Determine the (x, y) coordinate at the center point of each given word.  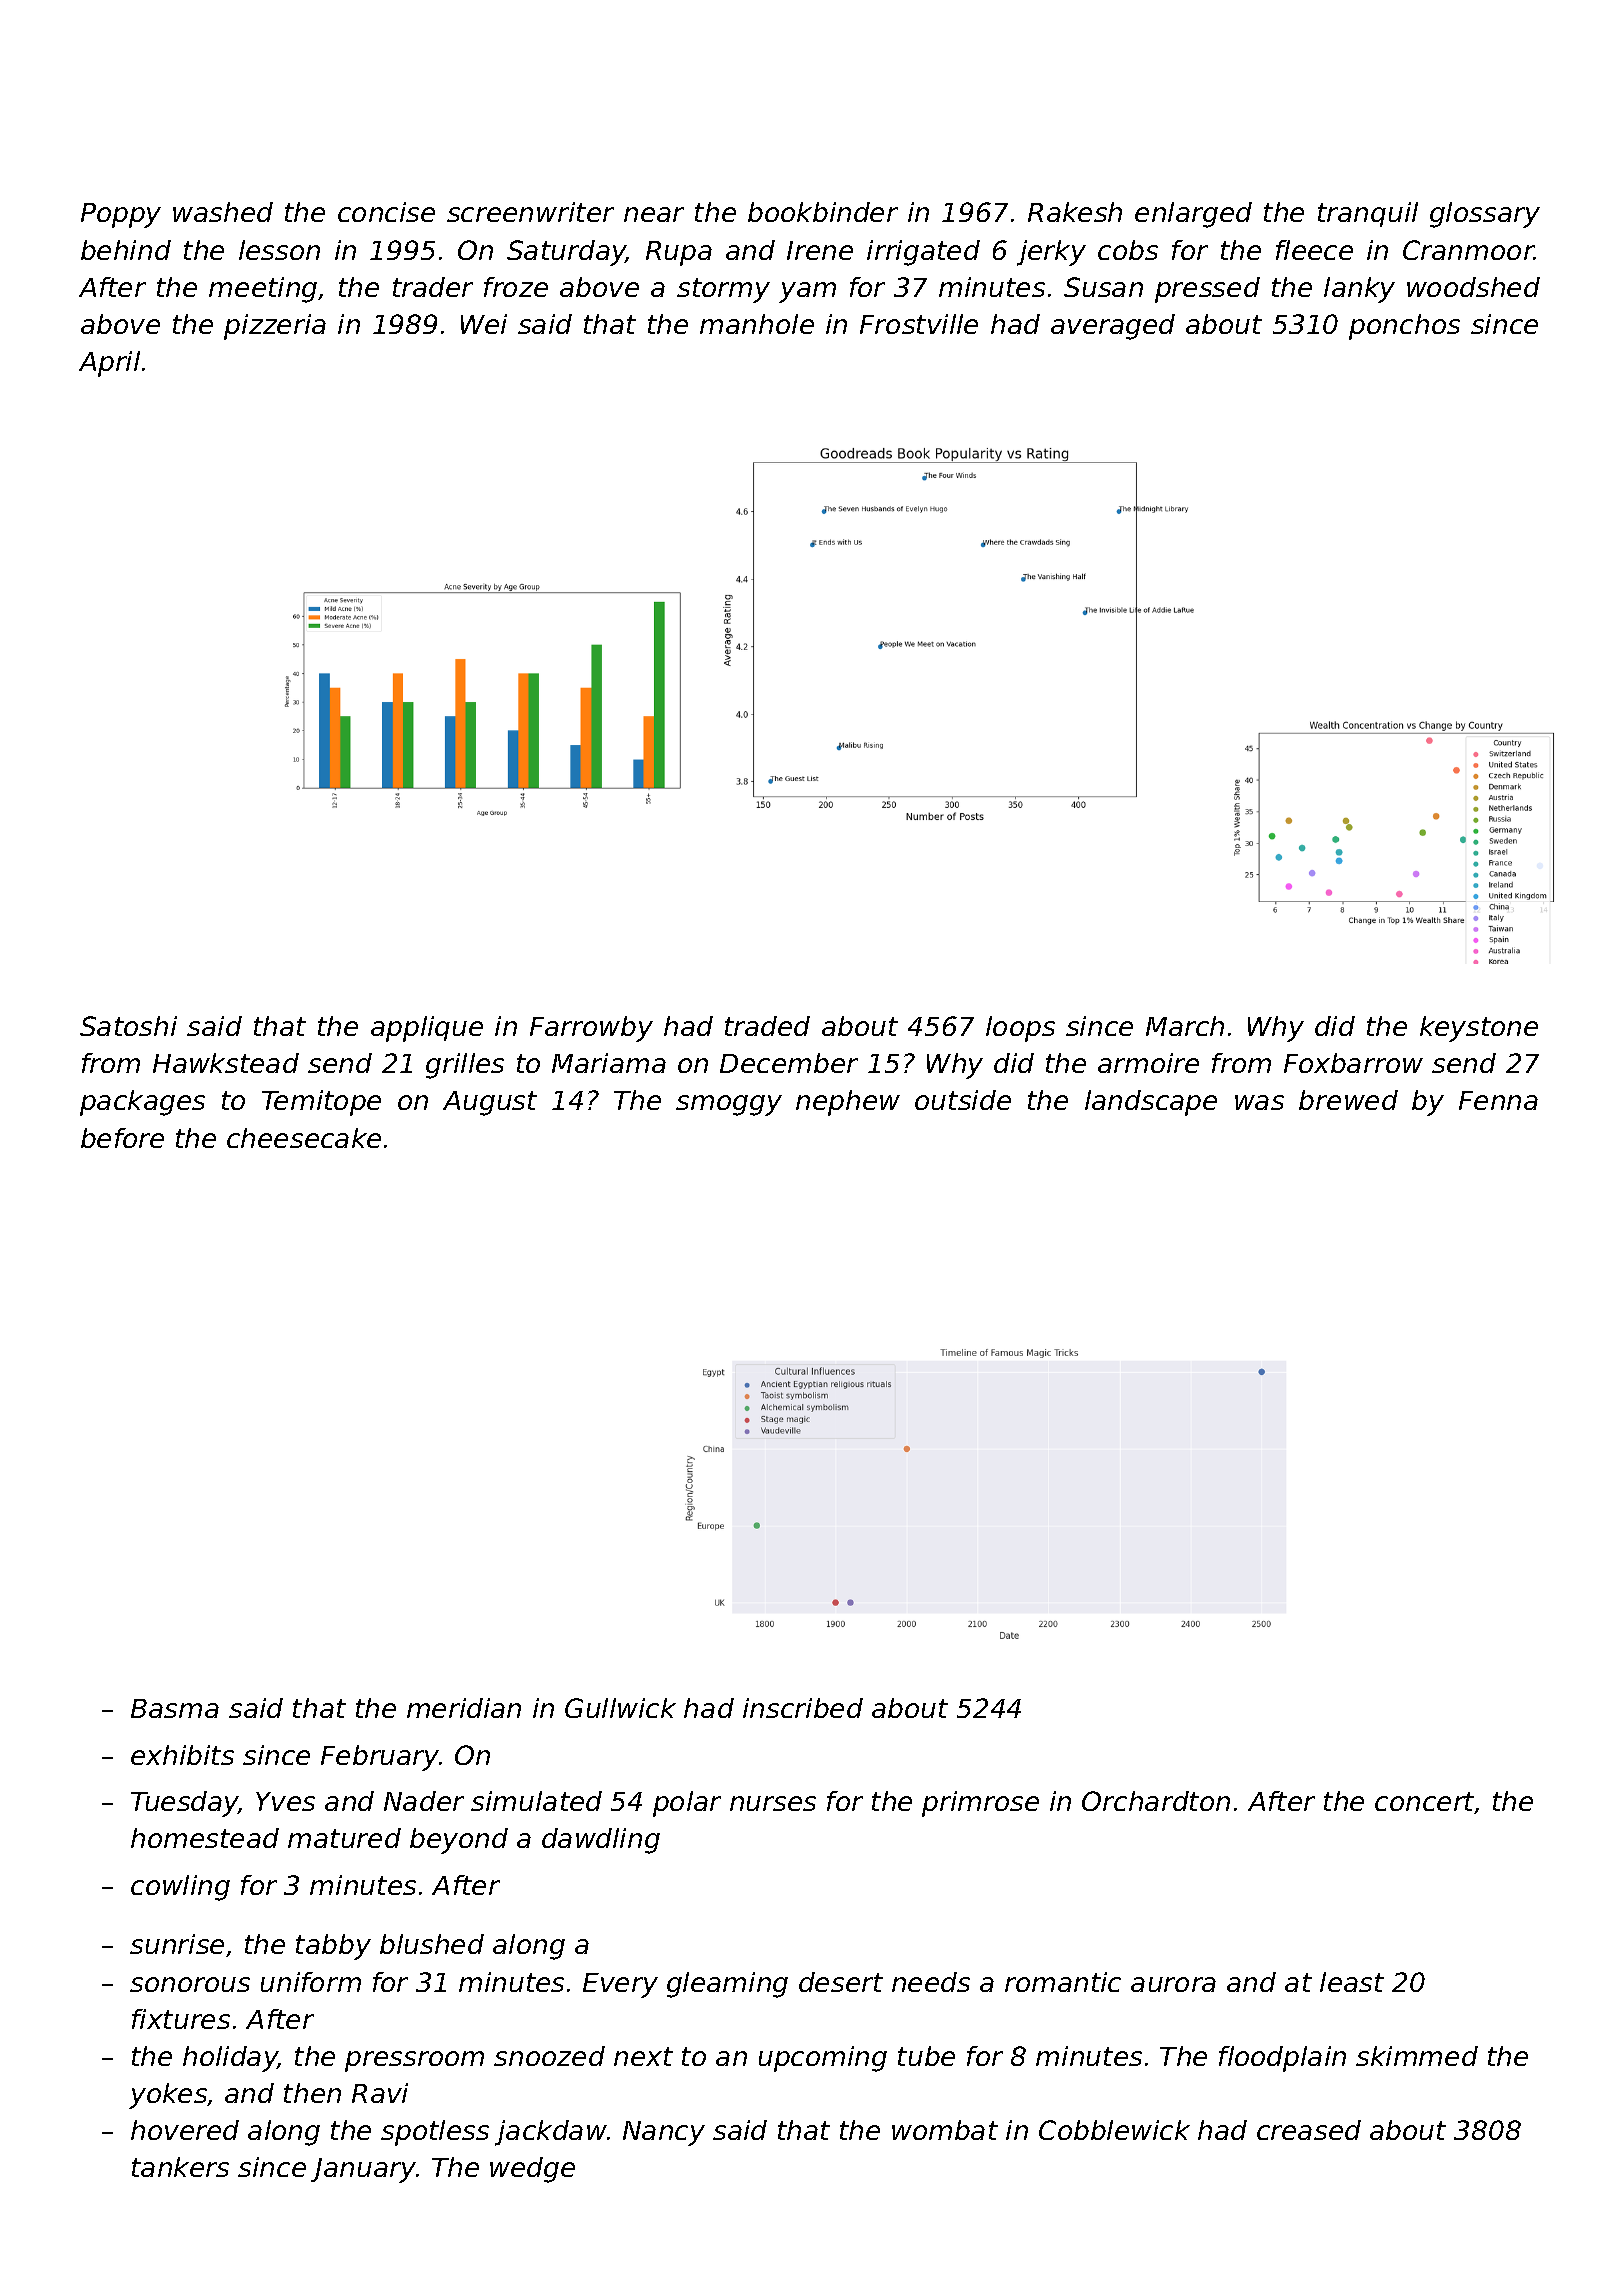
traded (767, 1026)
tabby (333, 1947)
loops (1020, 1029)
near (654, 214)
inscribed (803, 1708)
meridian (464, 1708)
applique (427, 1029)
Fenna (1498, 1100)
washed (223, 212)
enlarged (1193, 215)
